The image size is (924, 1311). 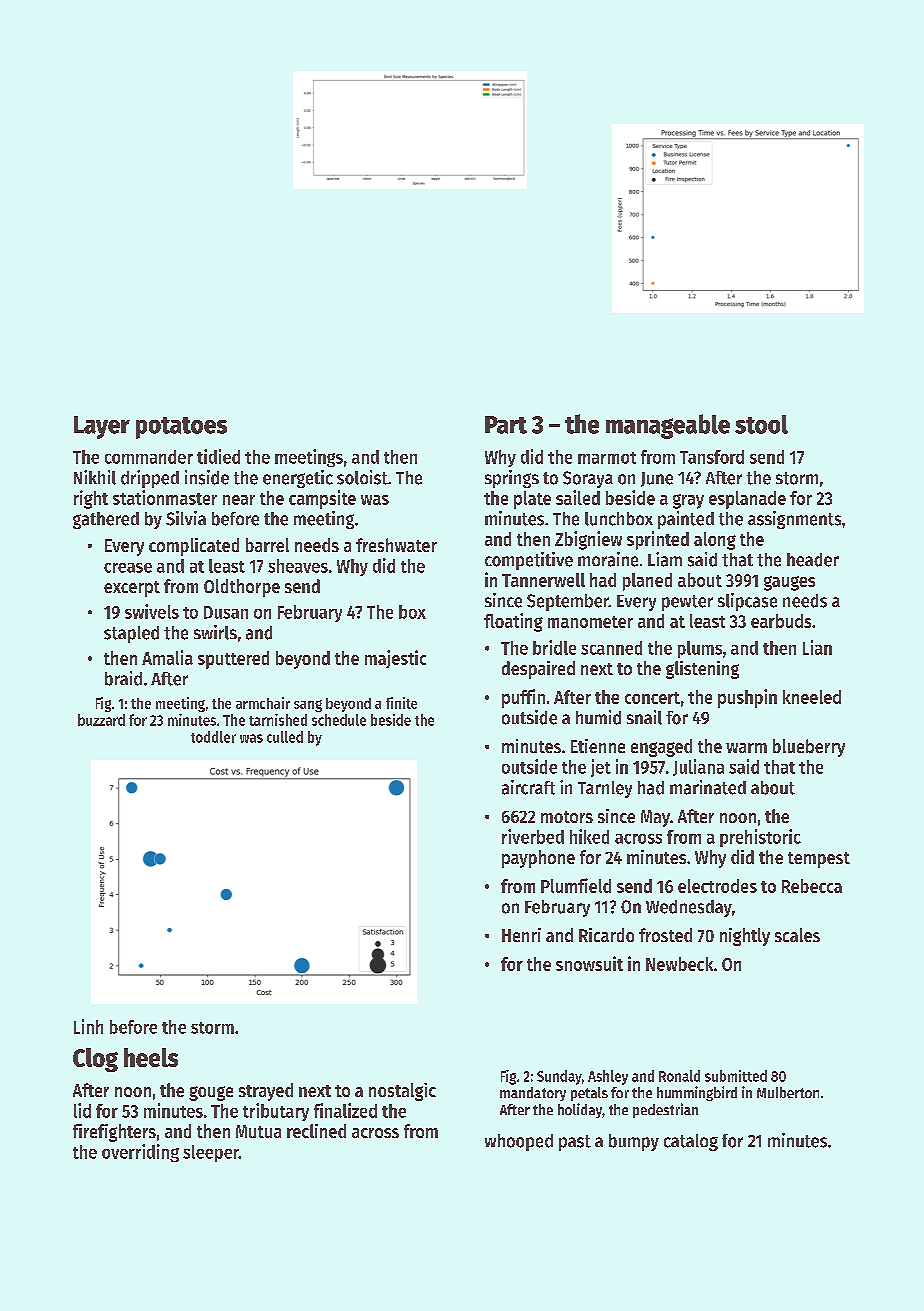 I want to click on majestic, so click(x=395, y=659).
